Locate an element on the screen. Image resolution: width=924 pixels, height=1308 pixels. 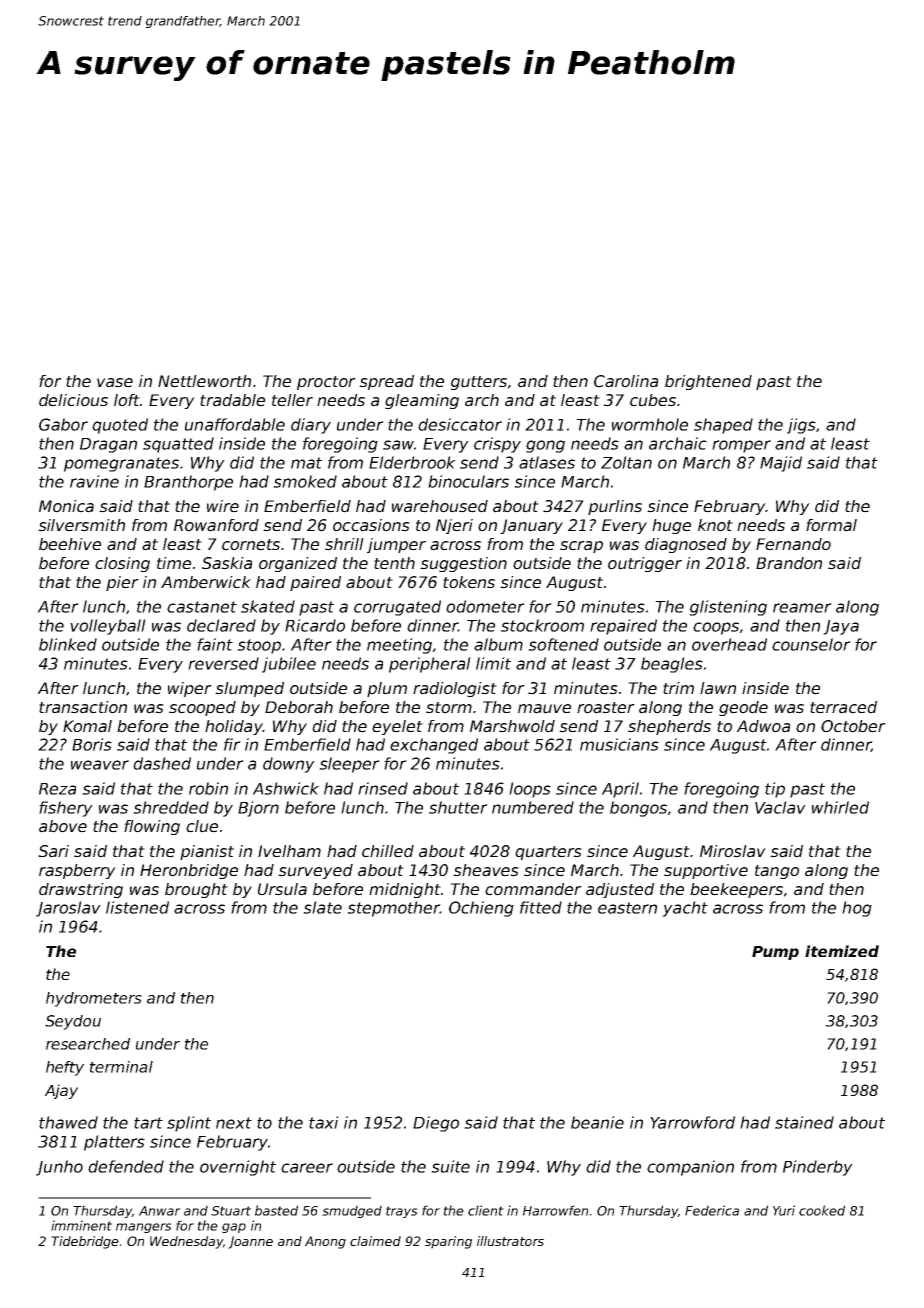
platters is located at coordinates (114, 1143).
